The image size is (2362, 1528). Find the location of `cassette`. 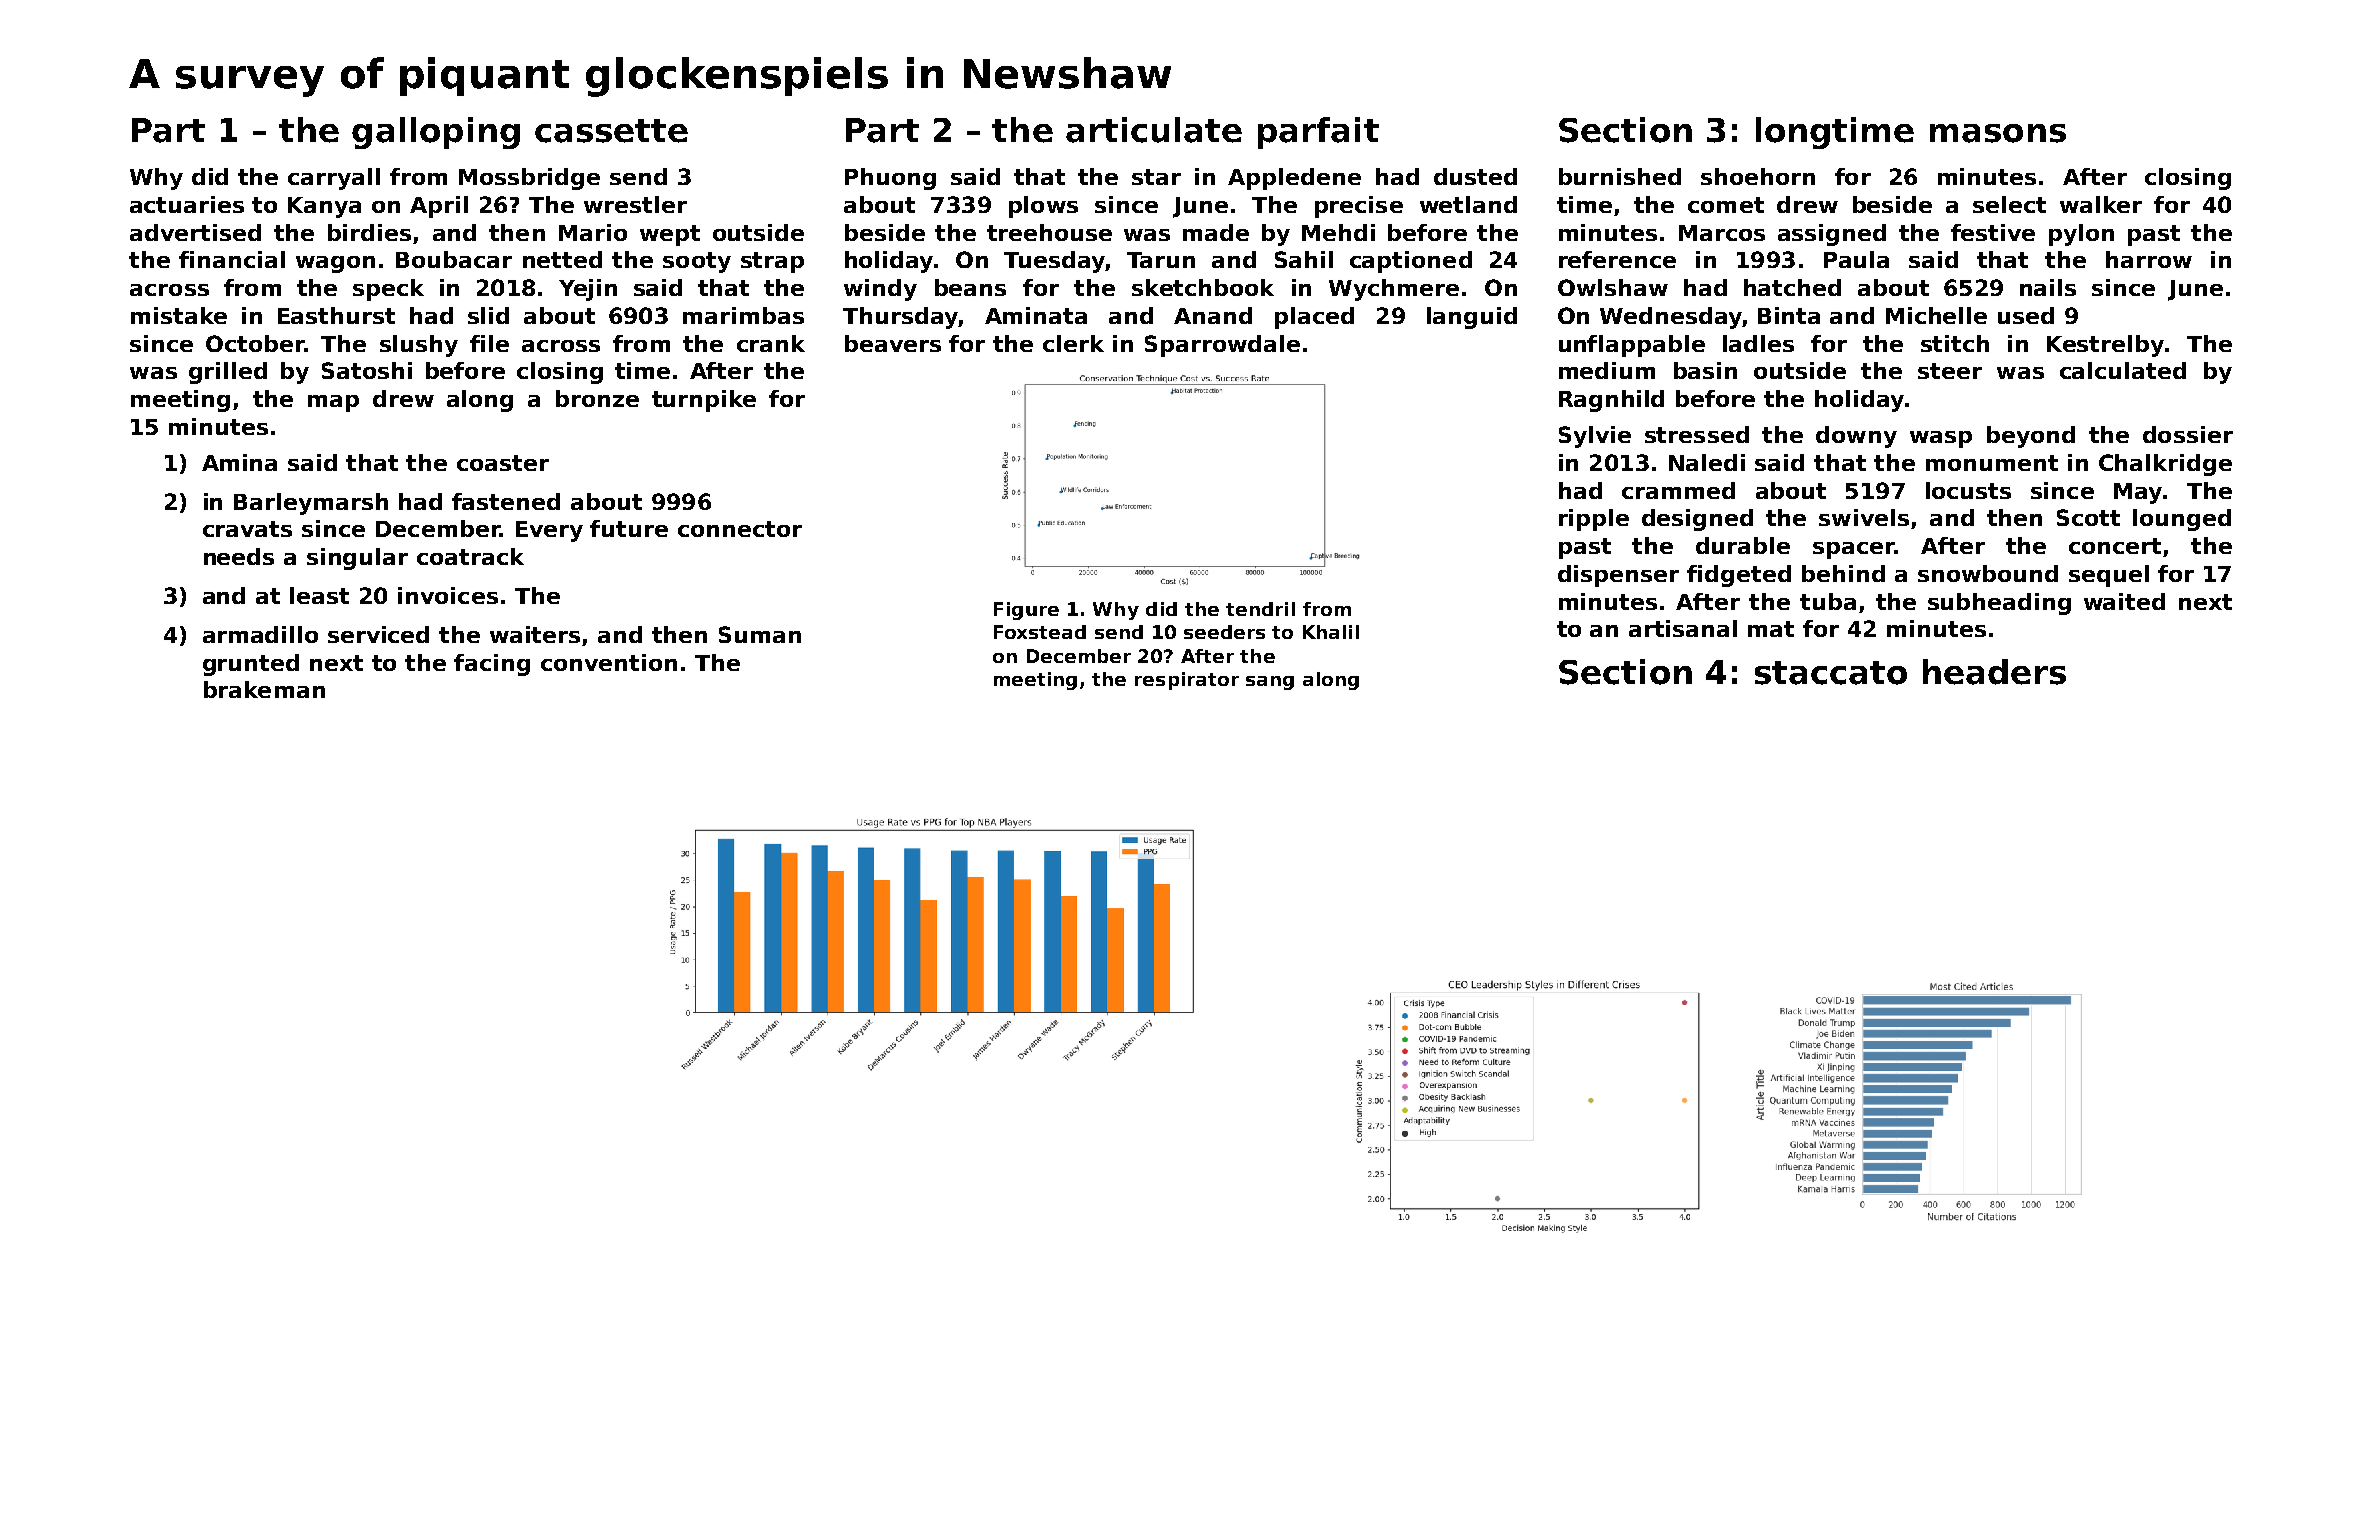

cassette is located at coordinates (611, 131).
